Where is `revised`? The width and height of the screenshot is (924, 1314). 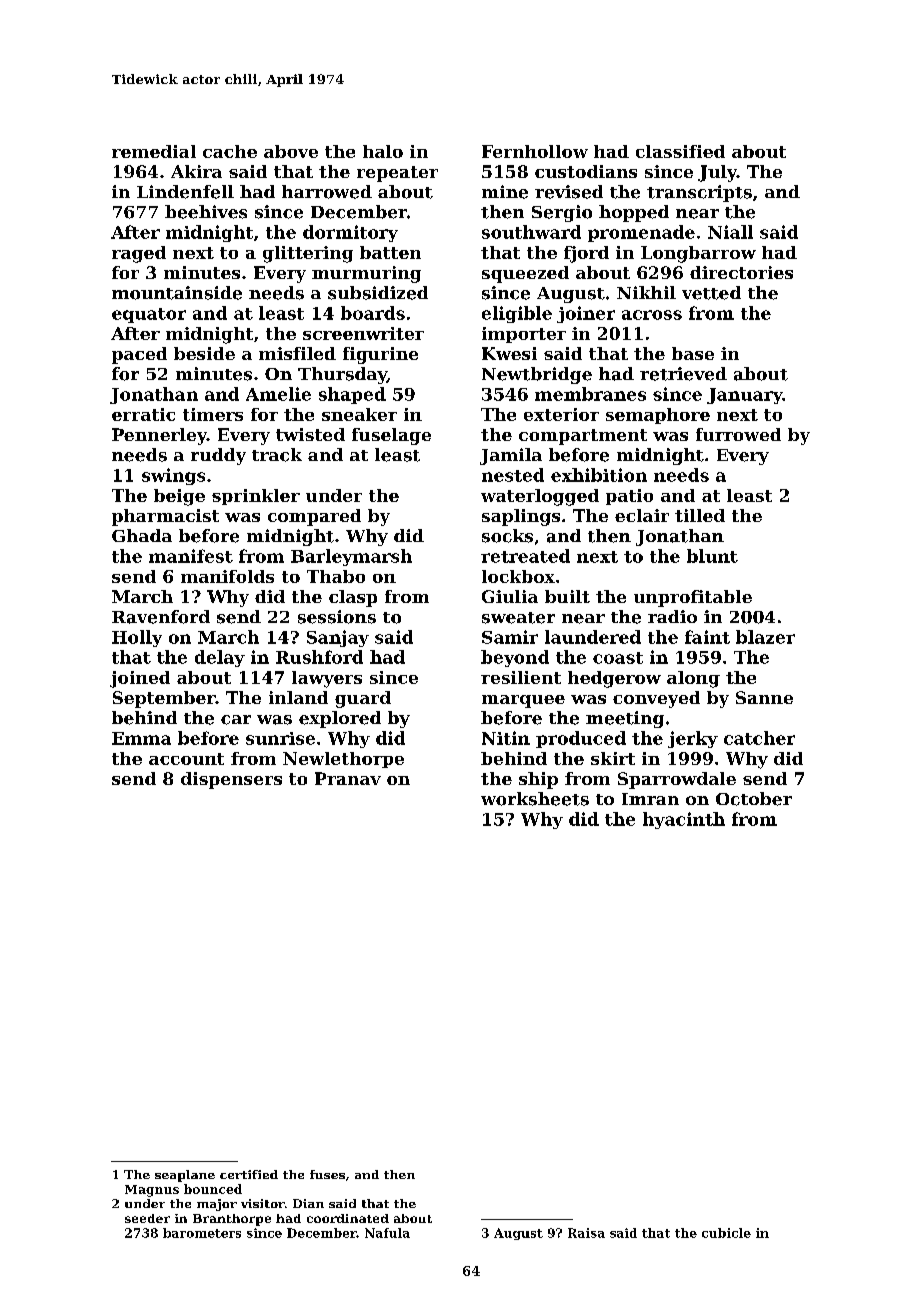
revised is located at coordinates (569, 192).
